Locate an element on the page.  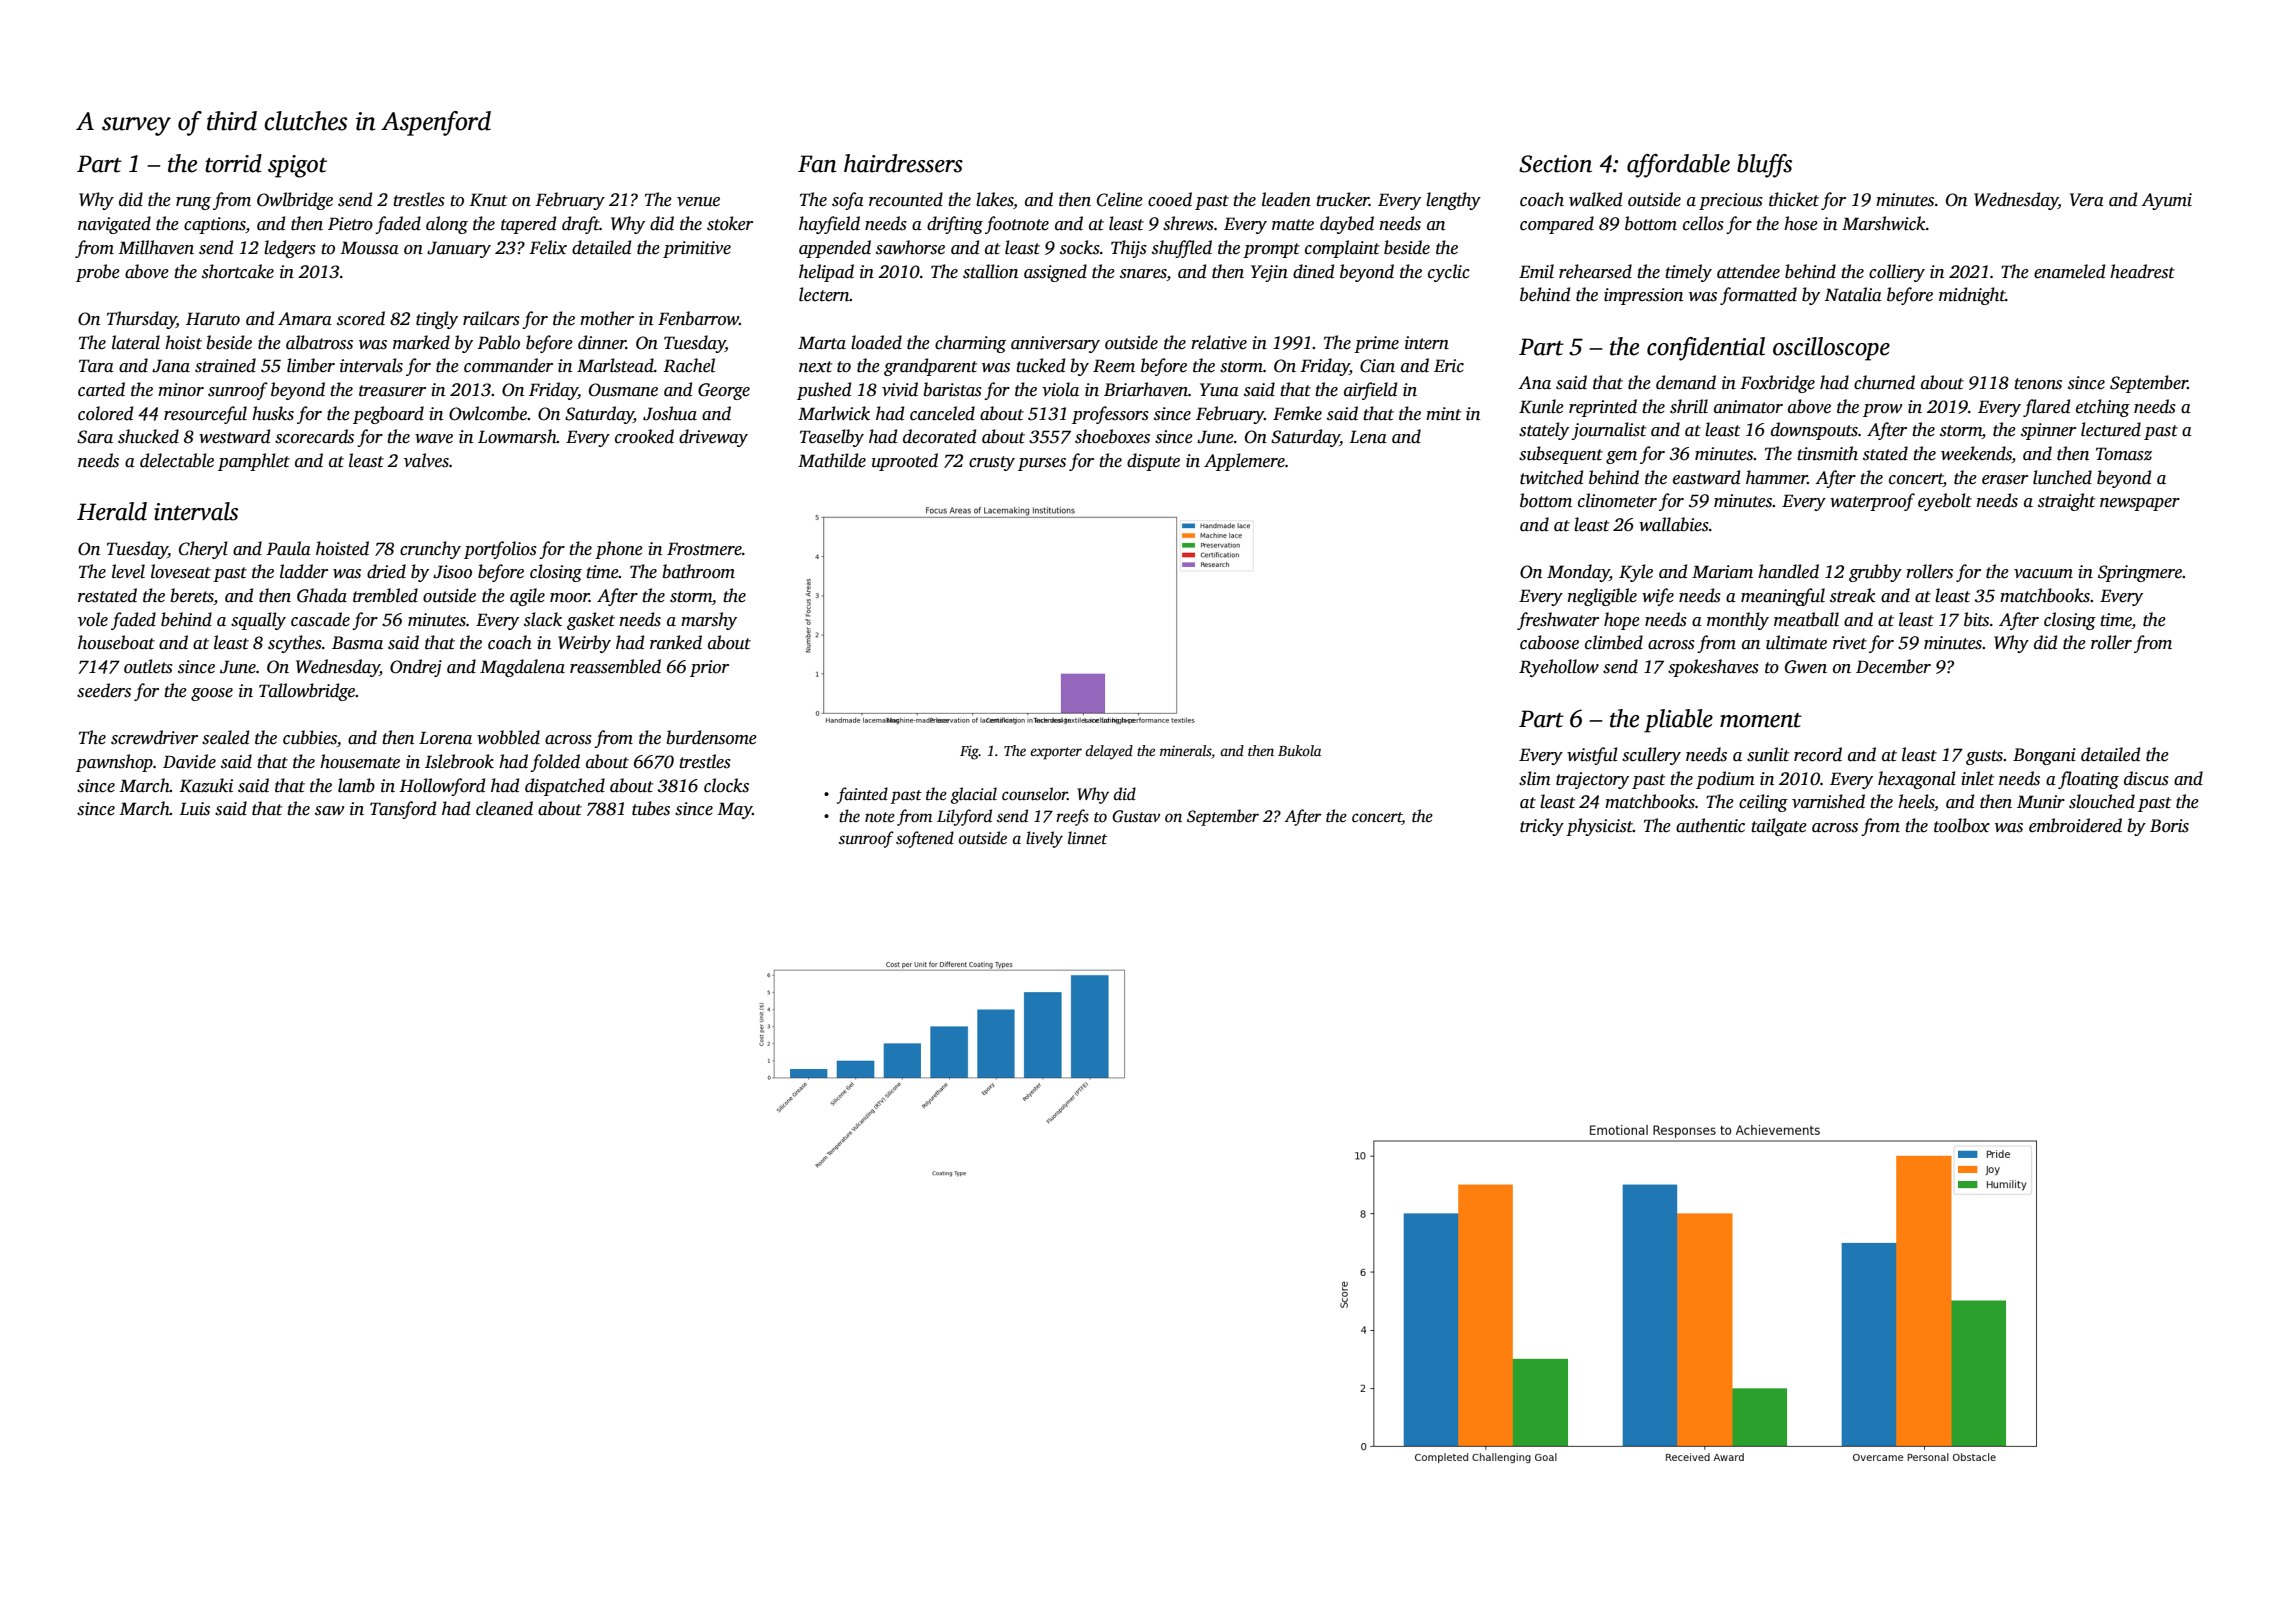
bluffs is located at coordinates (1764, 166).
